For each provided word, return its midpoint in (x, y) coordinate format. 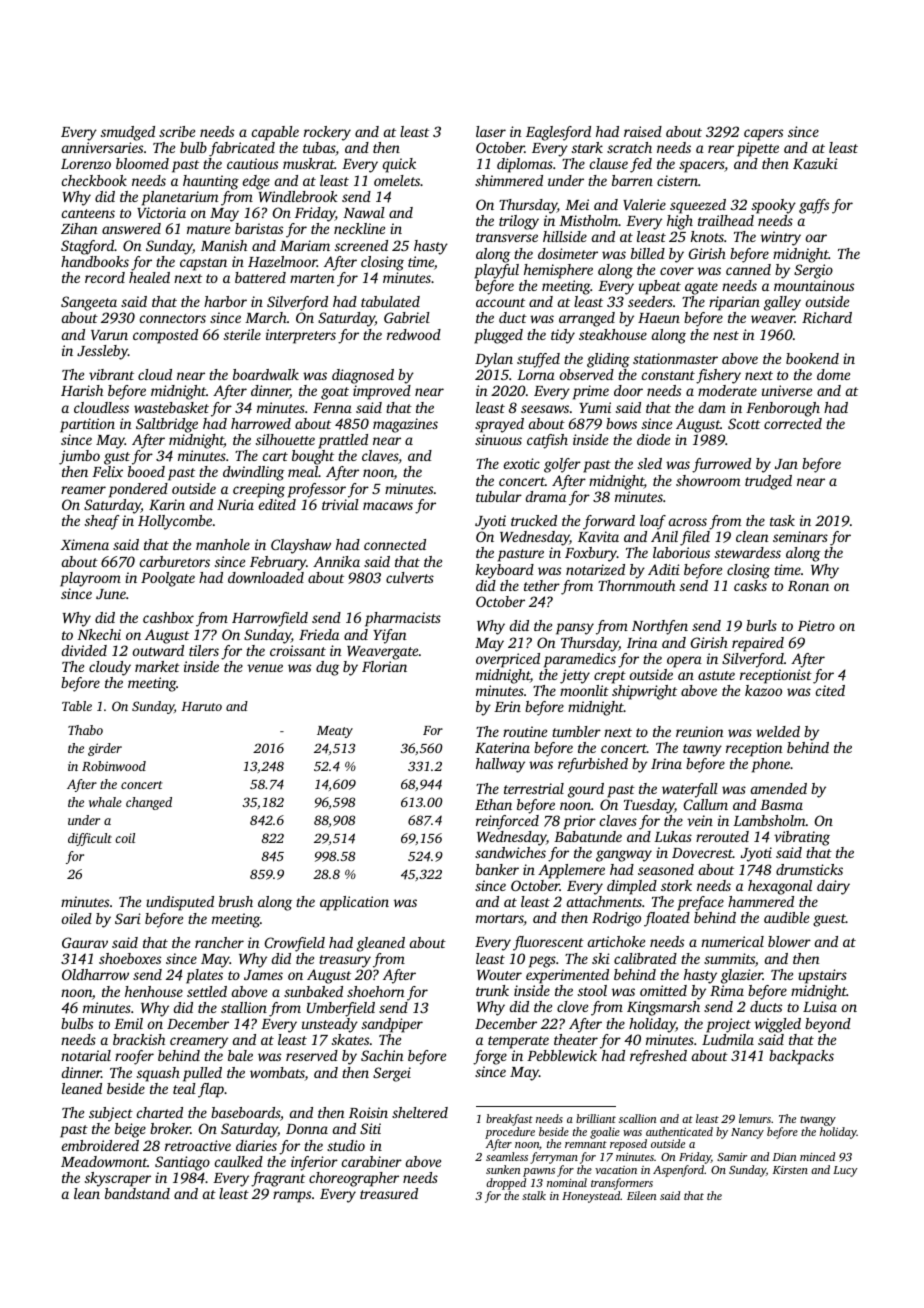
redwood (414, 334)
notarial (86, 1055)
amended (779, 788)
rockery (327, 133)
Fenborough (783, 409)
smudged (128, 133)
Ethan (493, 804)
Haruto (201, 706)
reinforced (507, 822)
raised (643, 131)
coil (125, 838)
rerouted (722, 836)
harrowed (261, 423)
